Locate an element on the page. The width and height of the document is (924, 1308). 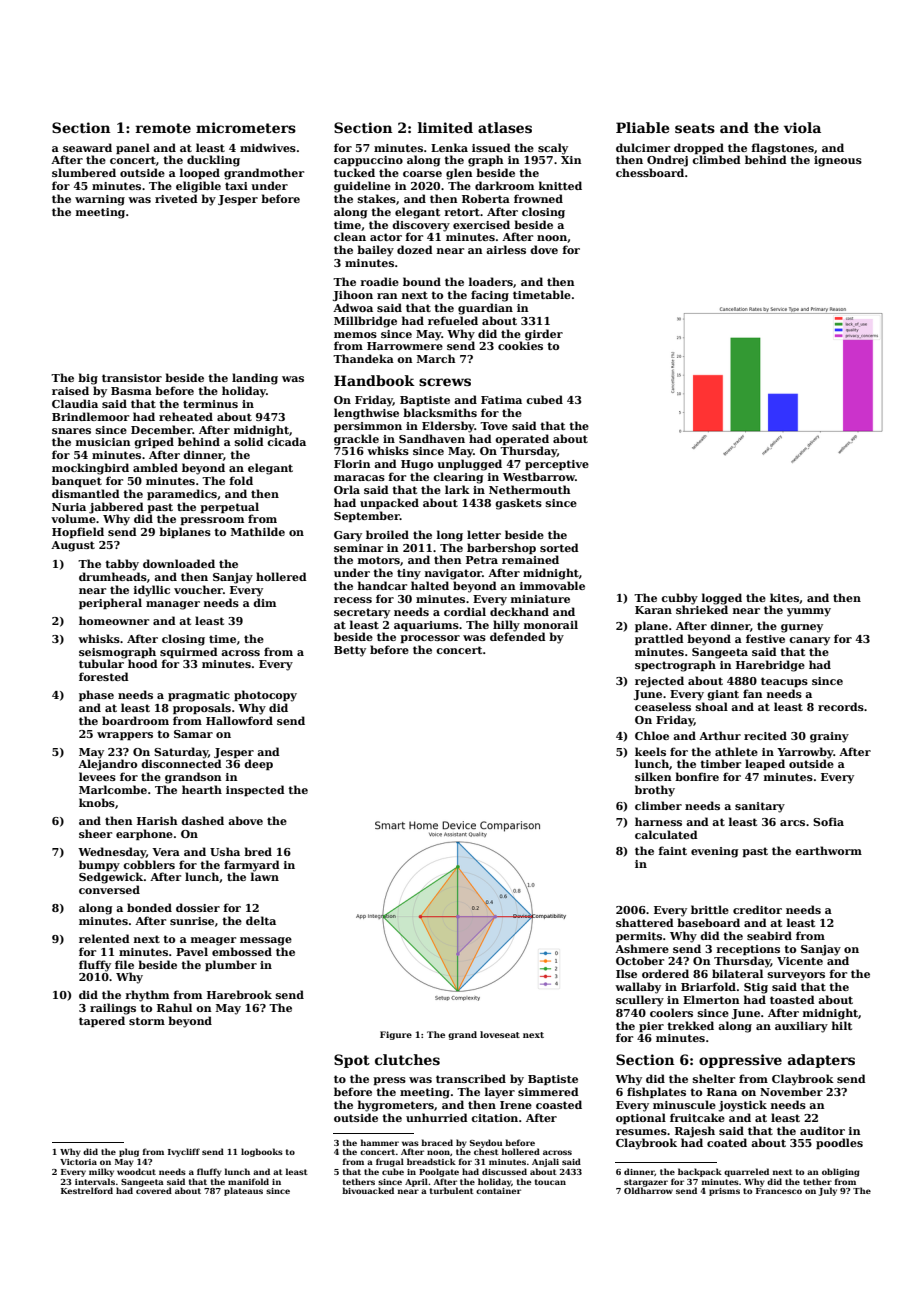
lengthwise is located at coordinates (366, 414).
